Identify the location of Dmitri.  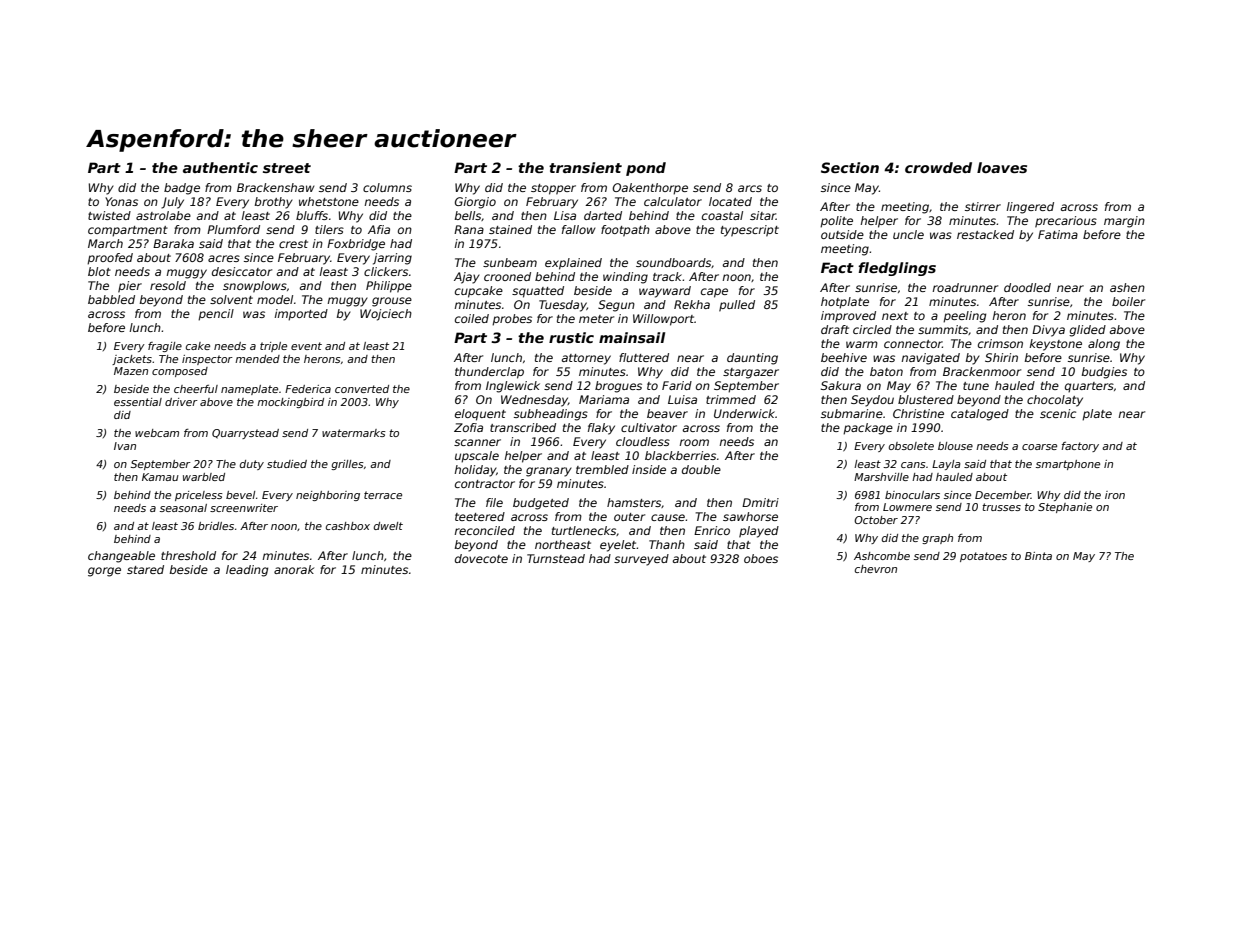
(760, 502).
